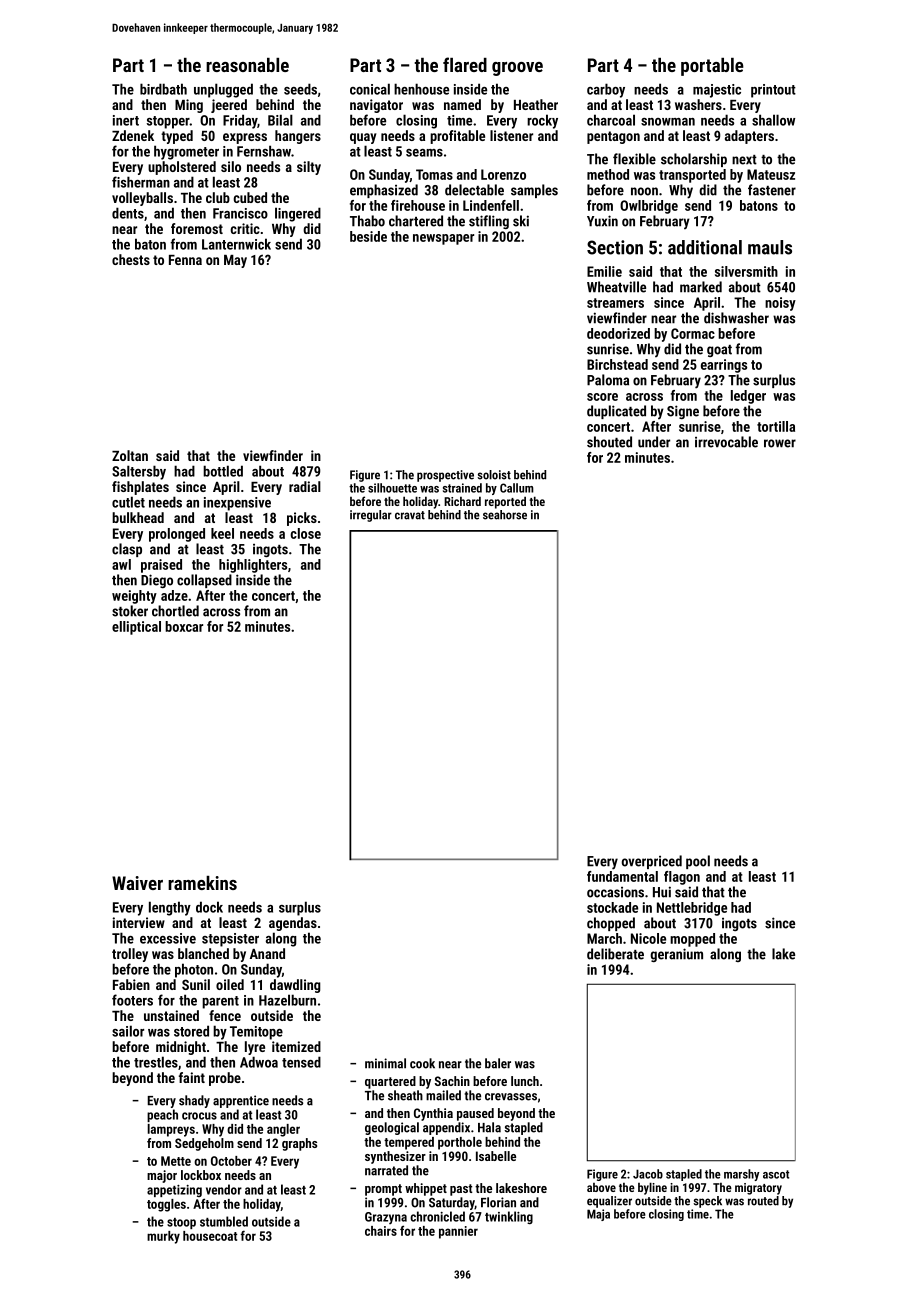 This screenshot has width=908, height=1316. Describe the element at coordinates (712, 67) in the screenshot. I see `portable` at that location.
